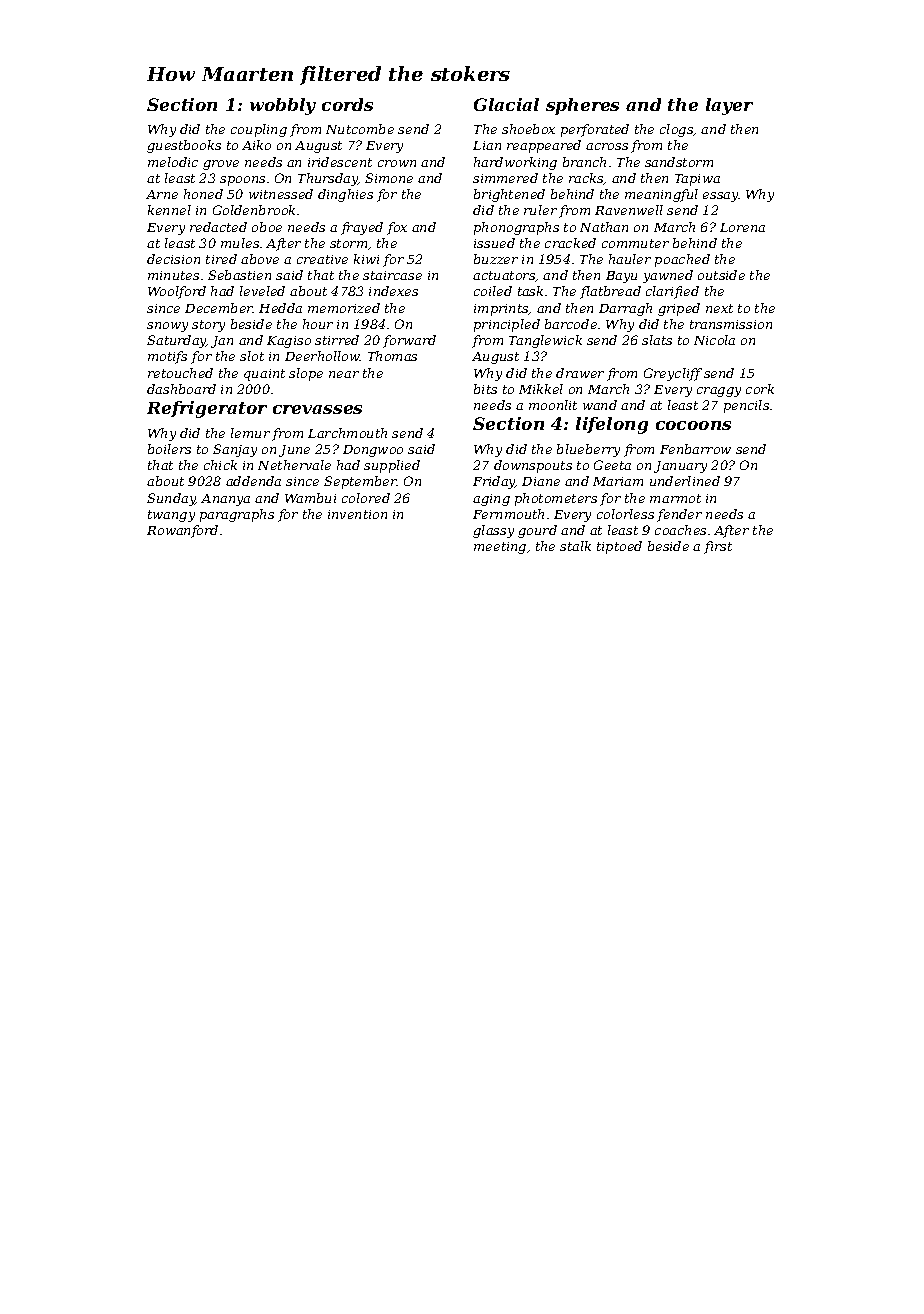 The width and height of the screenshot is (924, 1314). What do you see at coordinates (677, 130) in the screenshot?
I see `clogs` at bounding box center [677, 130].
